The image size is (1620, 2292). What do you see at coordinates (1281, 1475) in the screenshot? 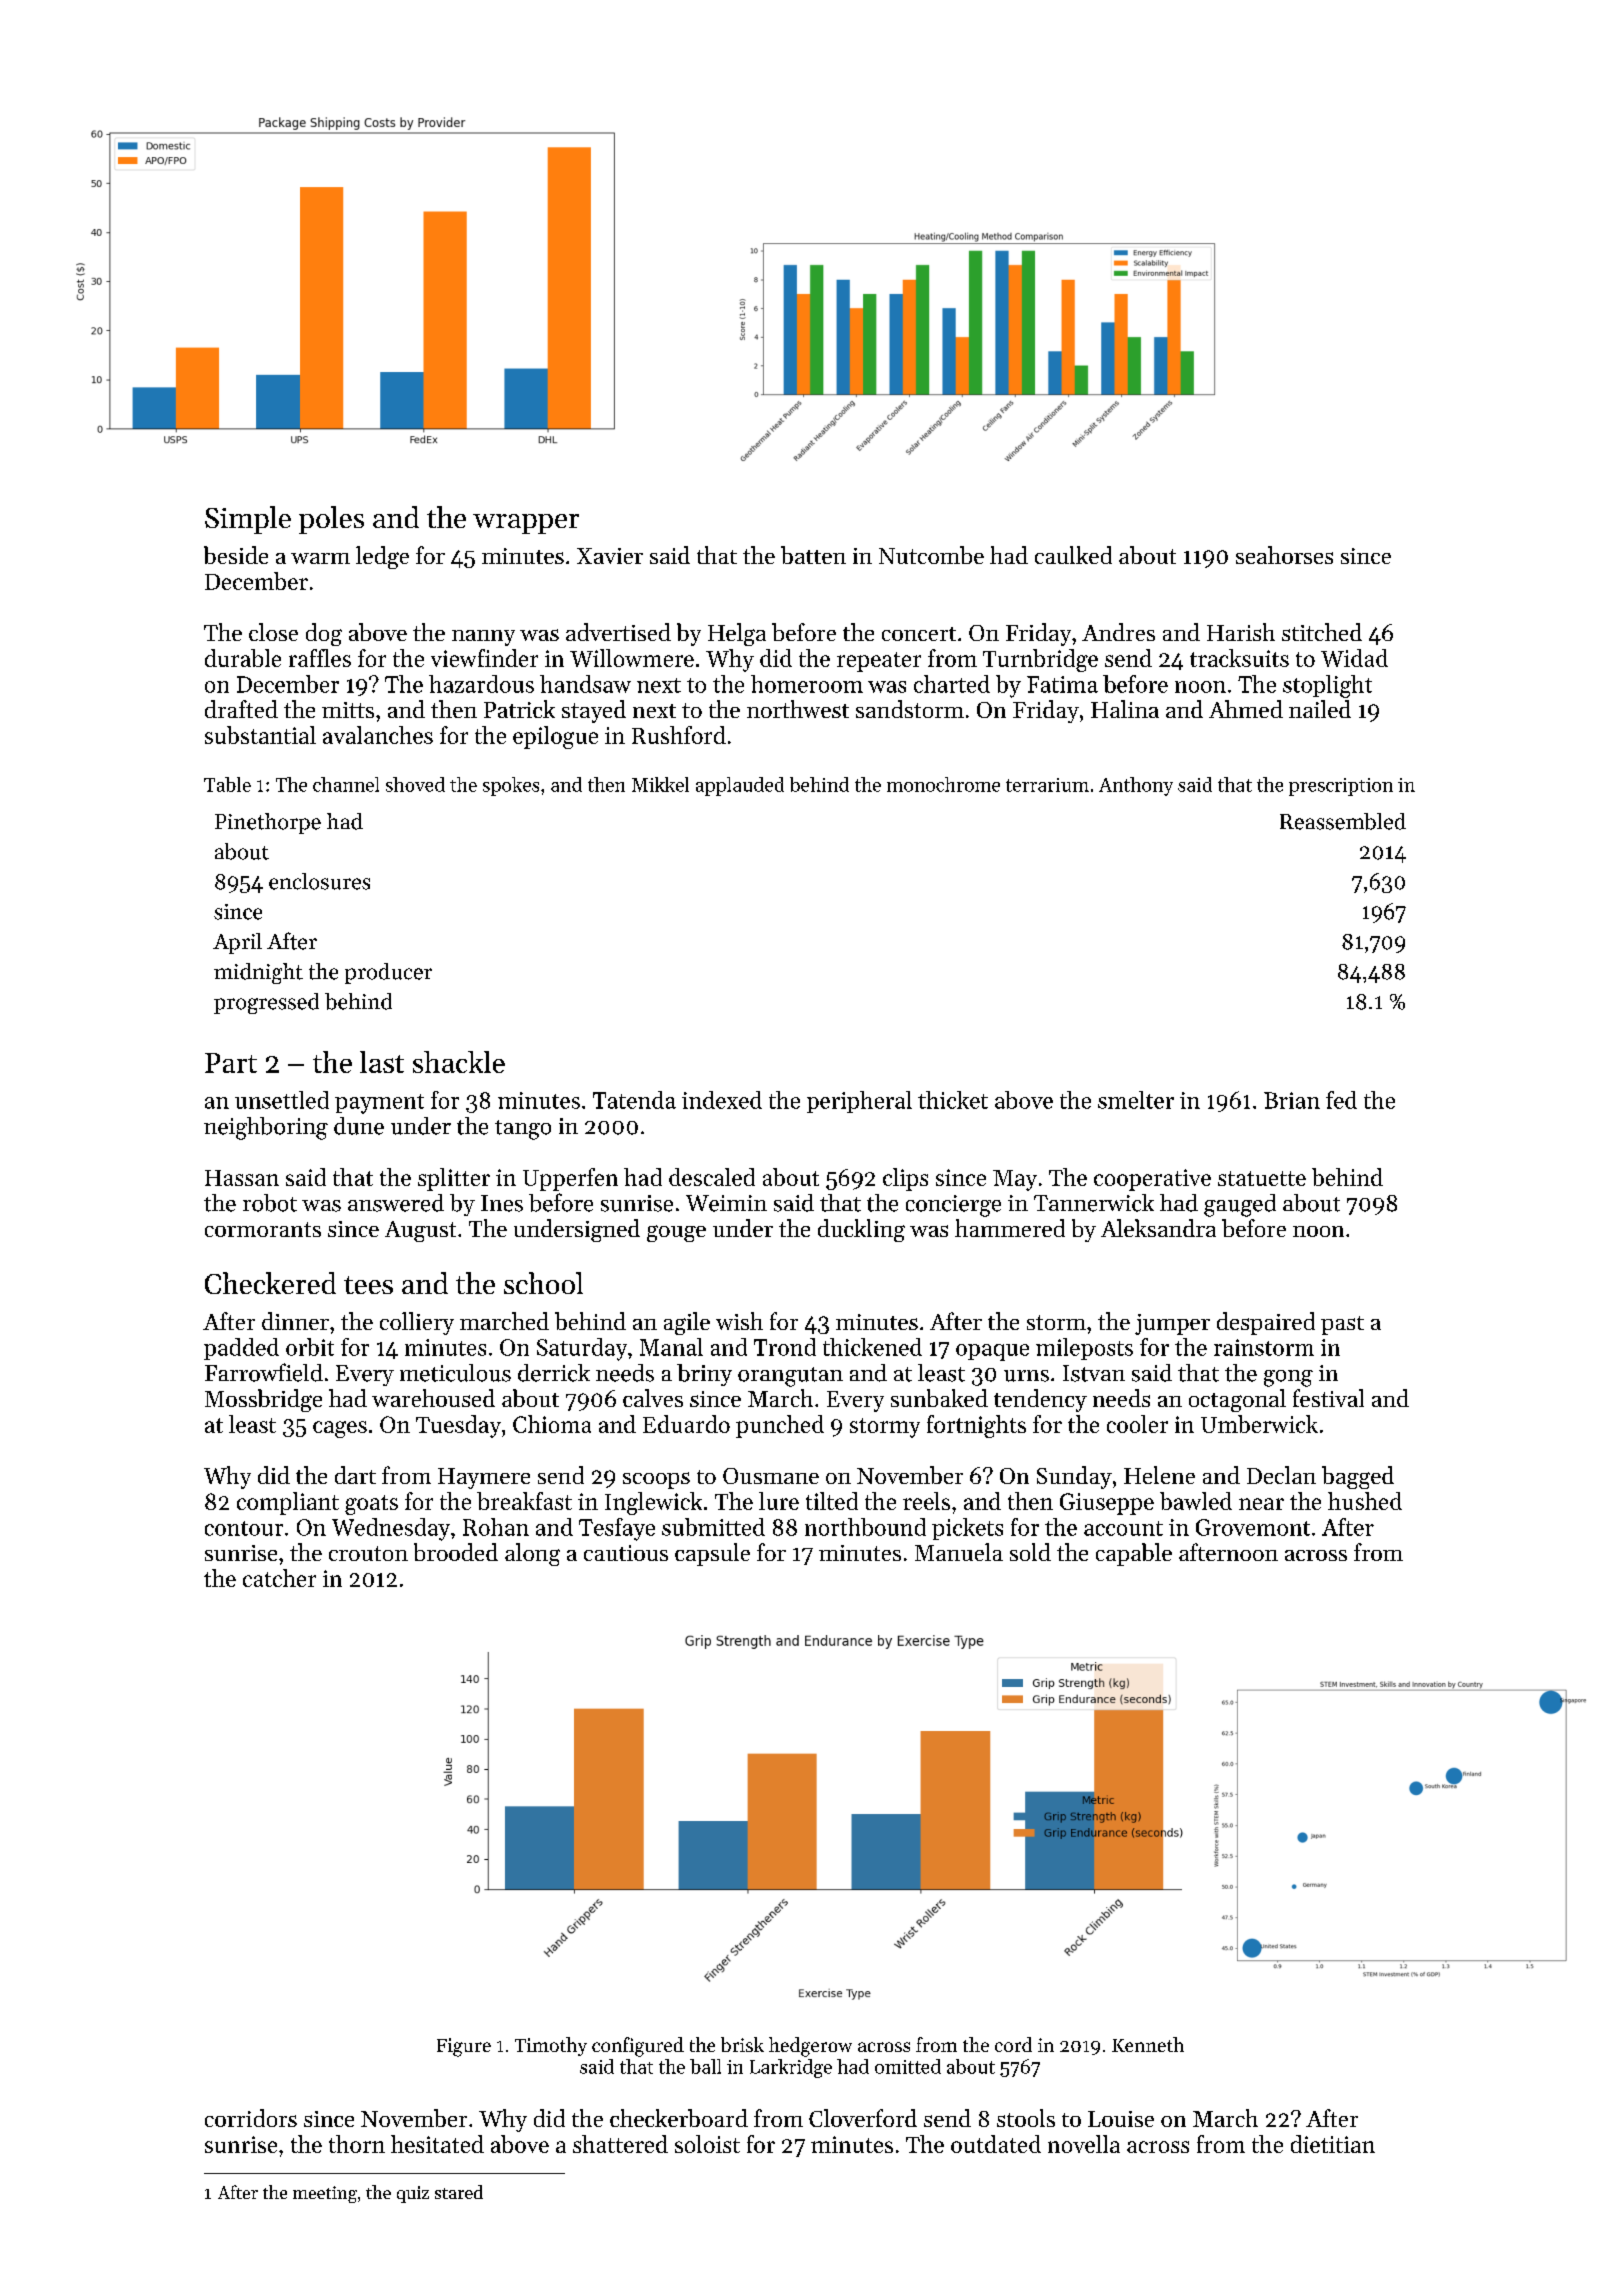
I see `Declan` at bounding box center [1281, 1475].
